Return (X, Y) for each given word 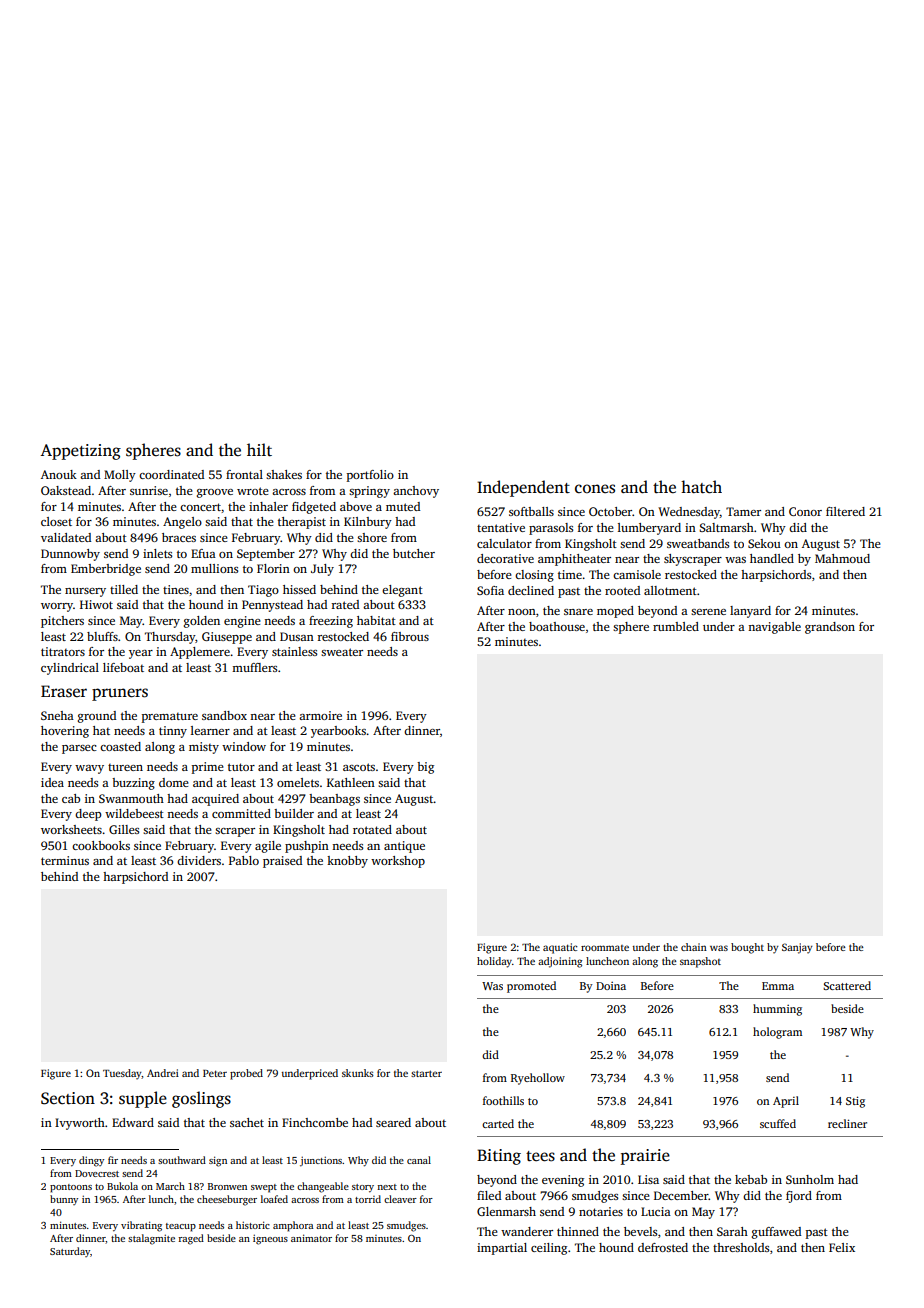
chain (694, 947)
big (425, 768)
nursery (85, 592)
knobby (347, 862)
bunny (64, 1200)
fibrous (410, 636)
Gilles (124, 829)
